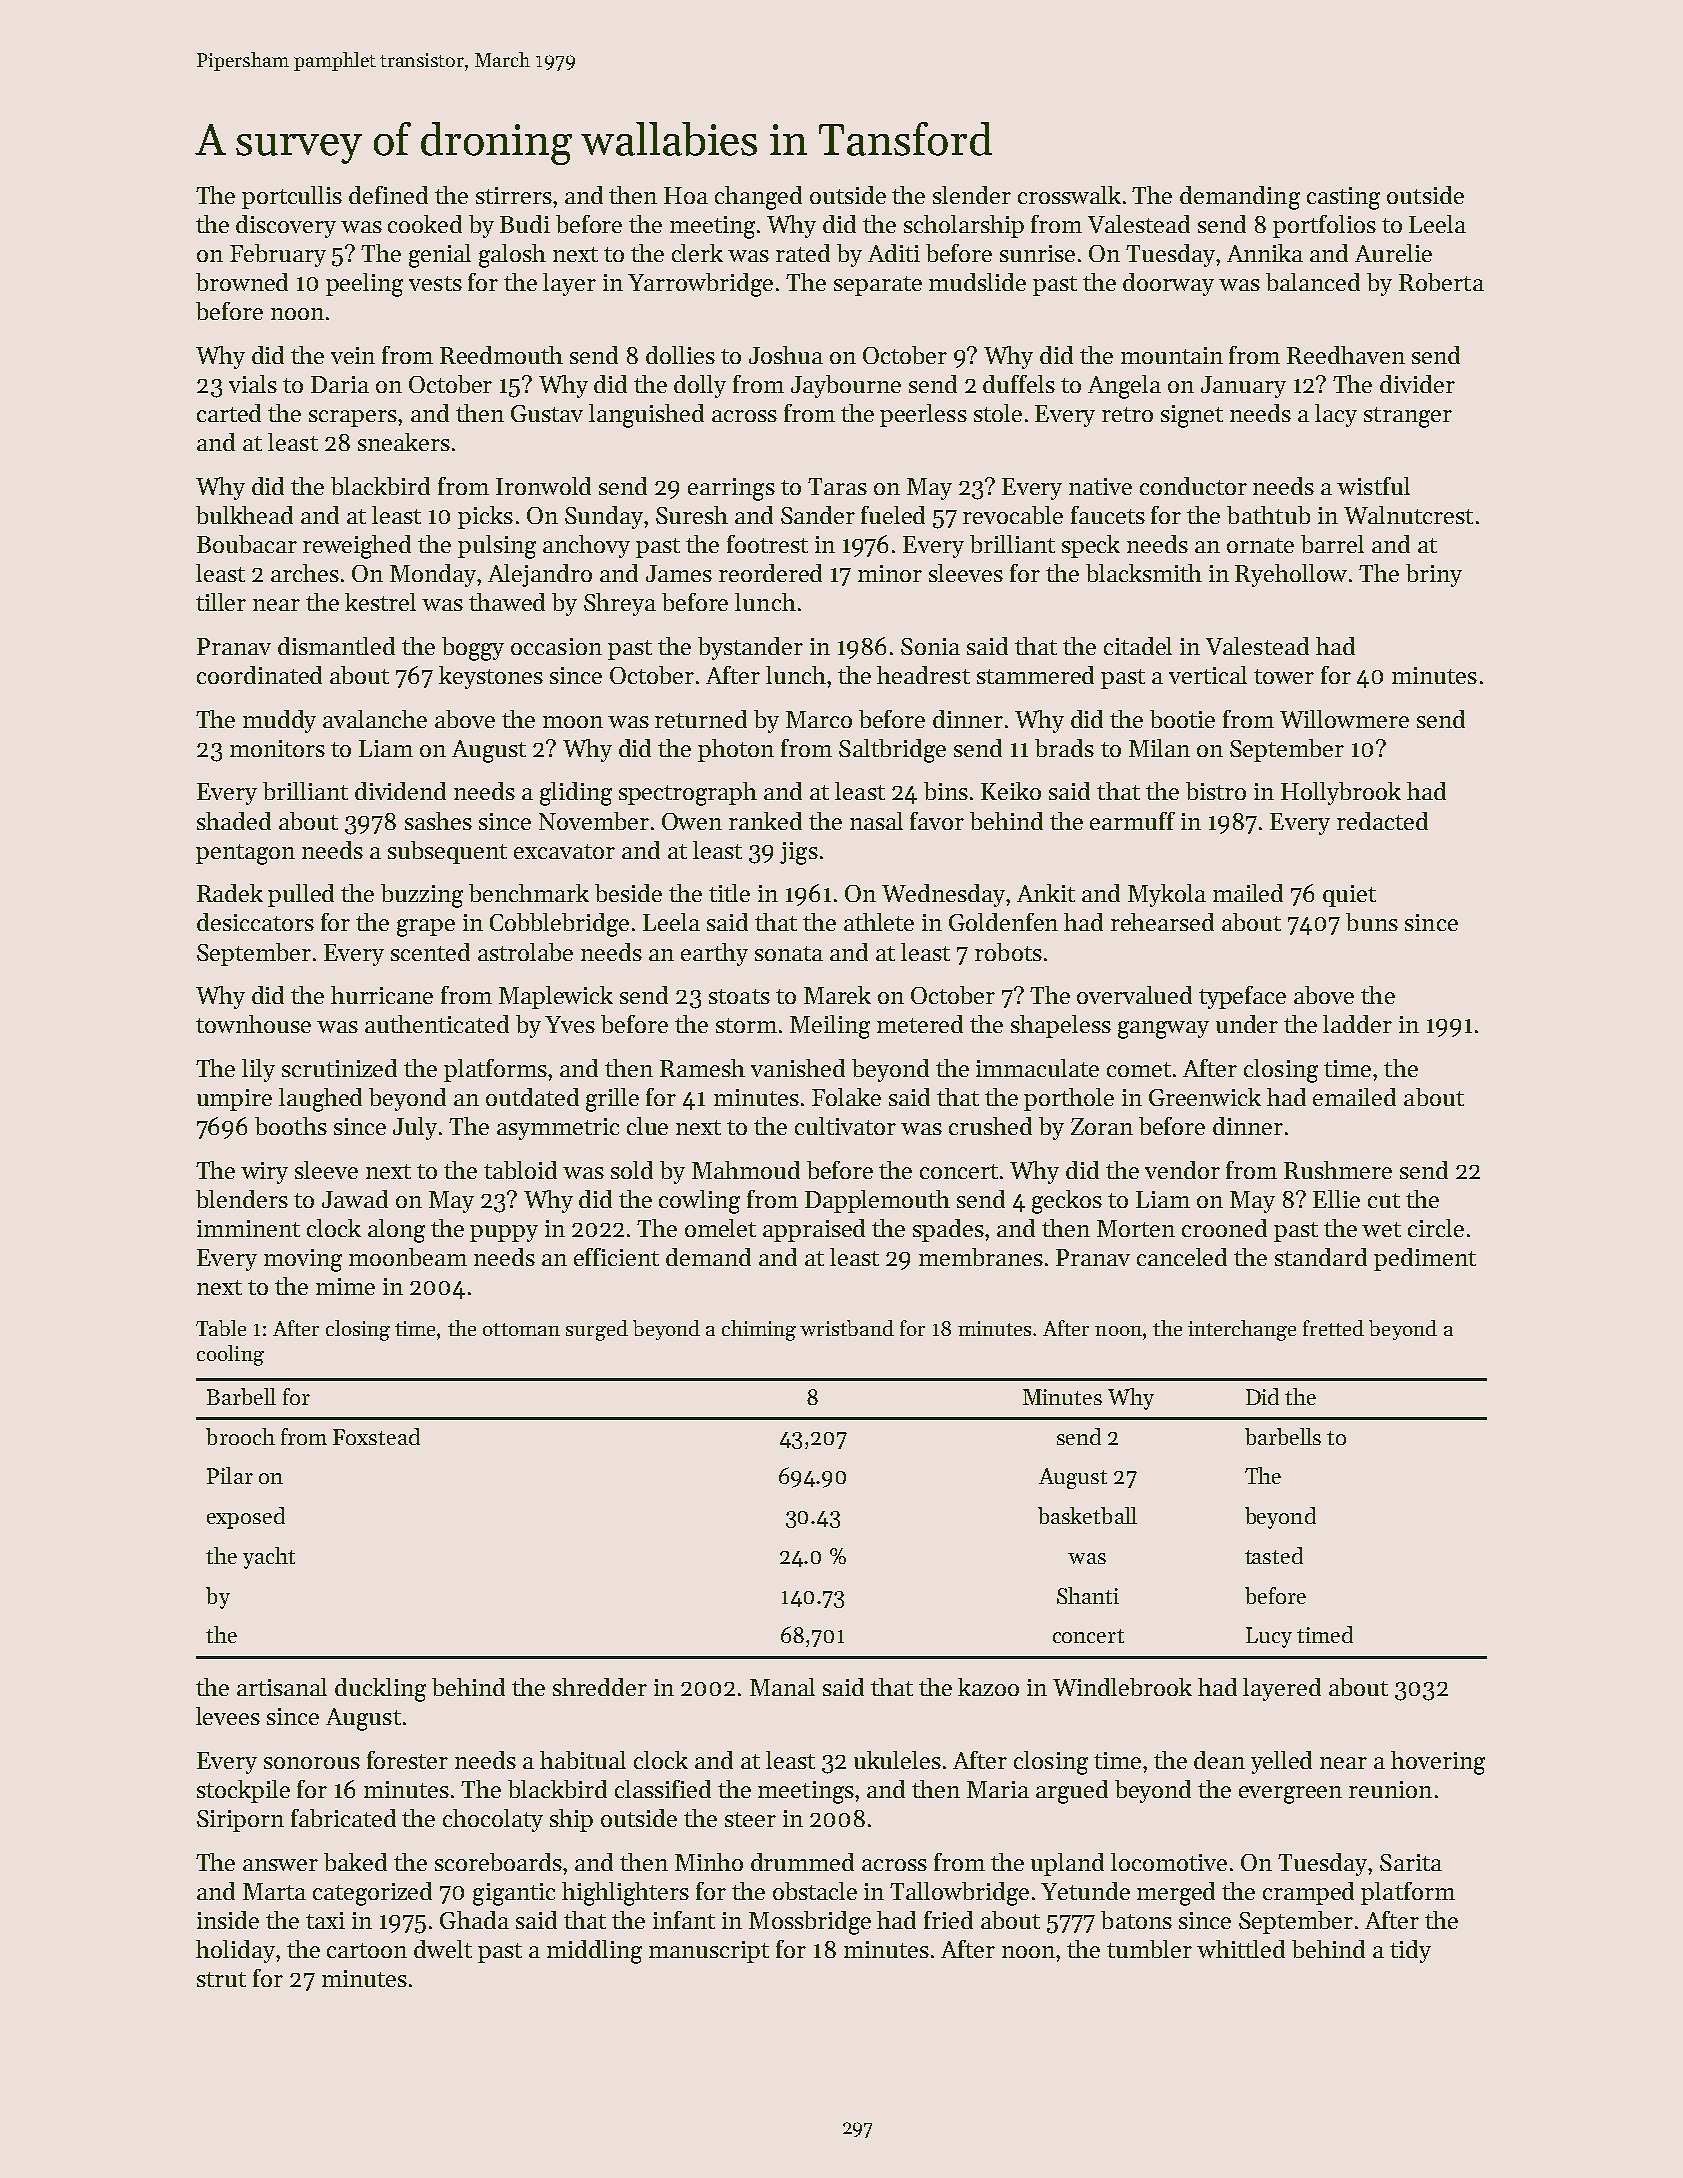  What do you see at coordinates (493, 1820) in the image?
I see `chocolaty` at bounding box center [493, 1820].
